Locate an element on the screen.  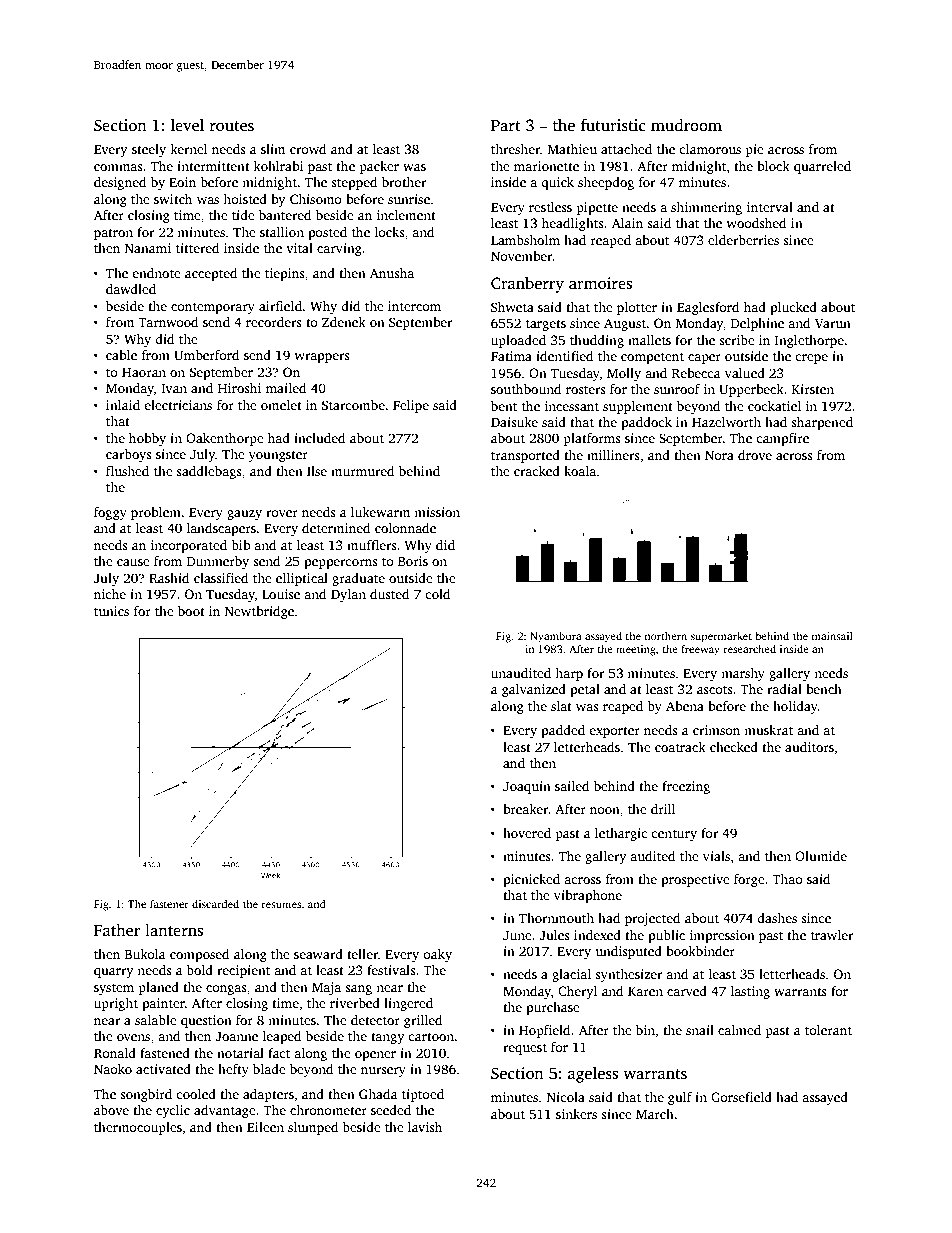
Joaquin is located at coordinates (527, 787).
